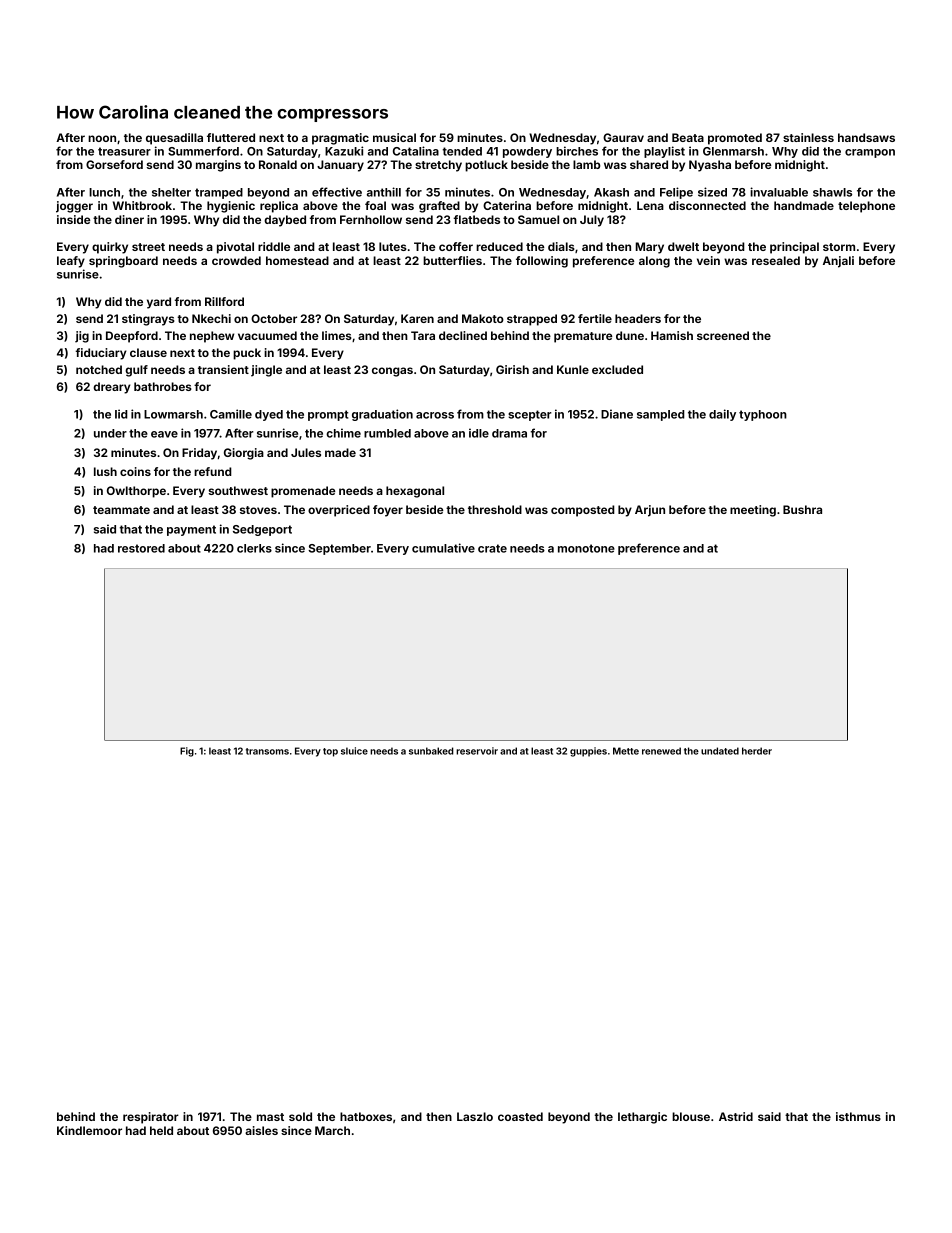  What do you see at coordinates (354, 751) in the page?
I see `sluice` at bounding box center [354, 751].
